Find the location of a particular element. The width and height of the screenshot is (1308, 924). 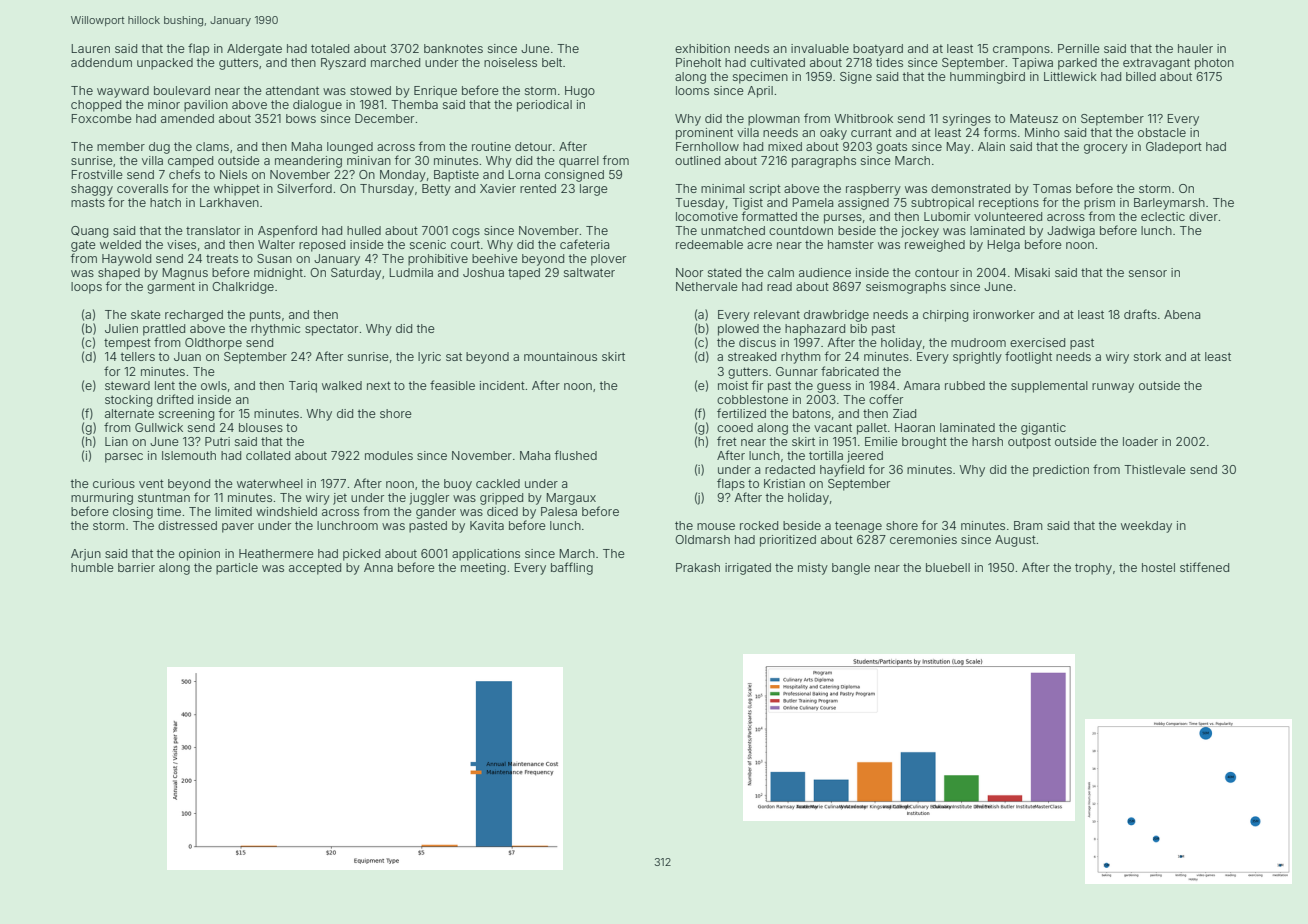

tempest is located at coordinates (127, 344).
